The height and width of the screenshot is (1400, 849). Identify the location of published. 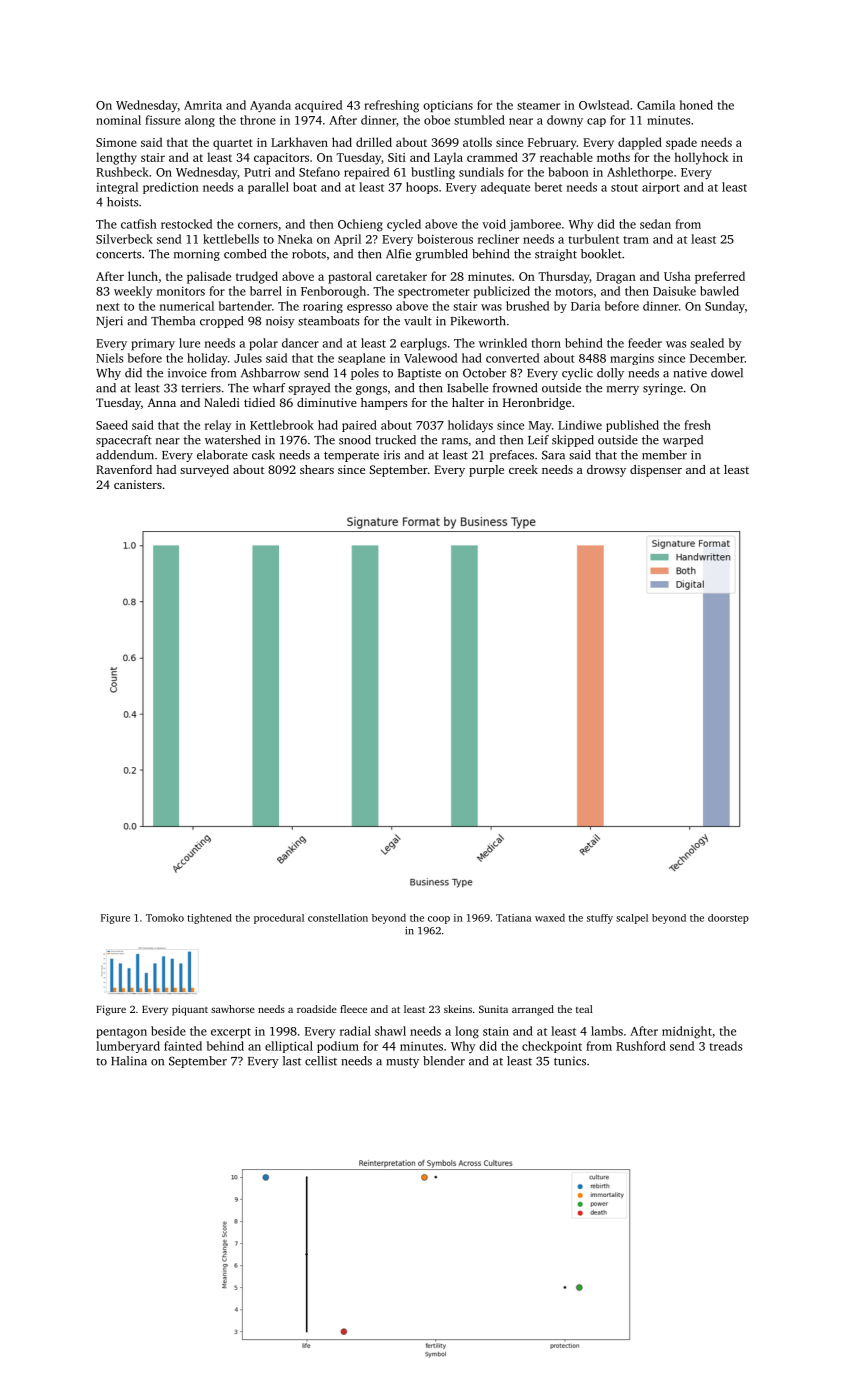
(632, 426).
